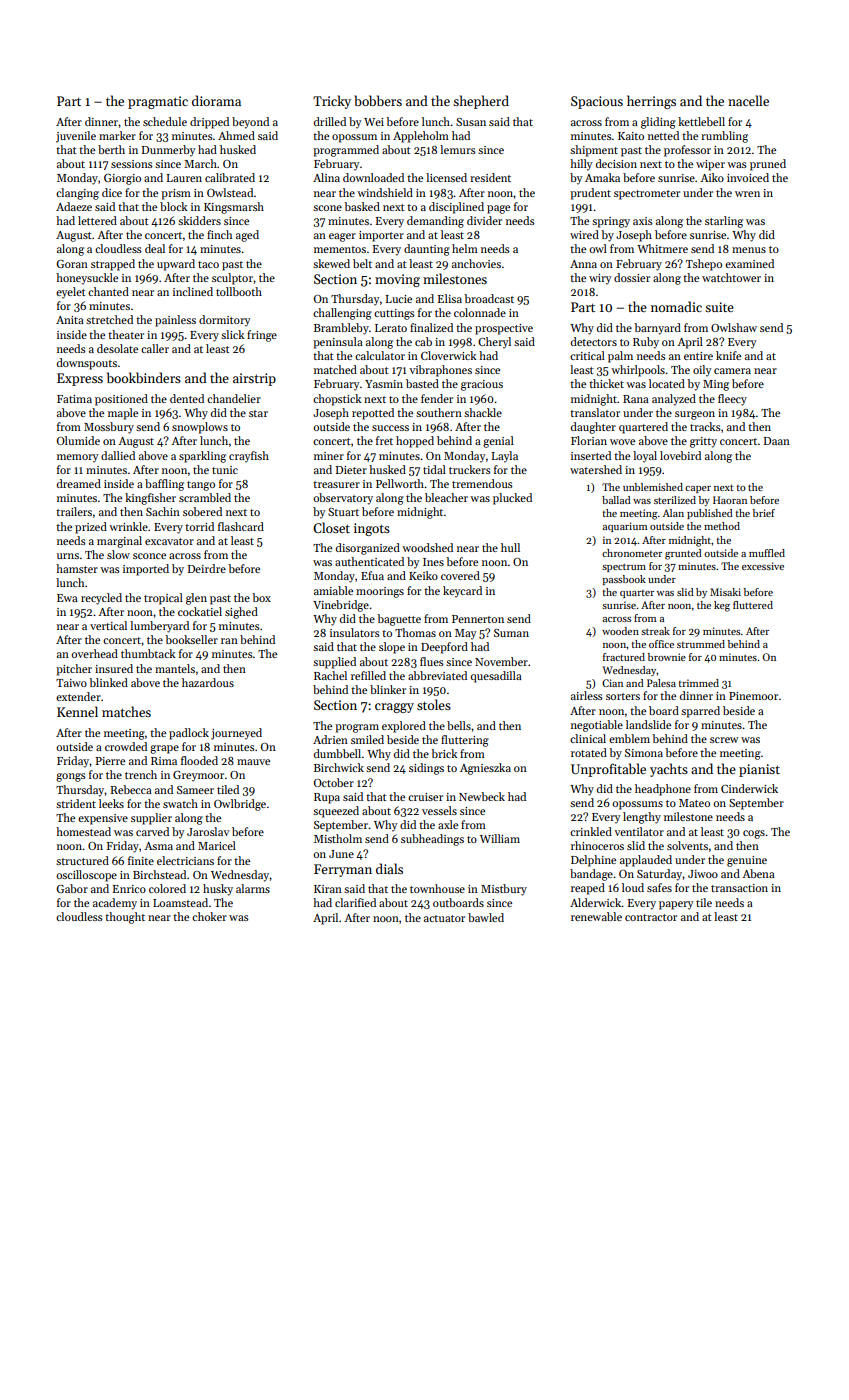 Image resolution: width=849 pixels, height=1400 pixels. I want to click on positioned, so click(121, 400).
